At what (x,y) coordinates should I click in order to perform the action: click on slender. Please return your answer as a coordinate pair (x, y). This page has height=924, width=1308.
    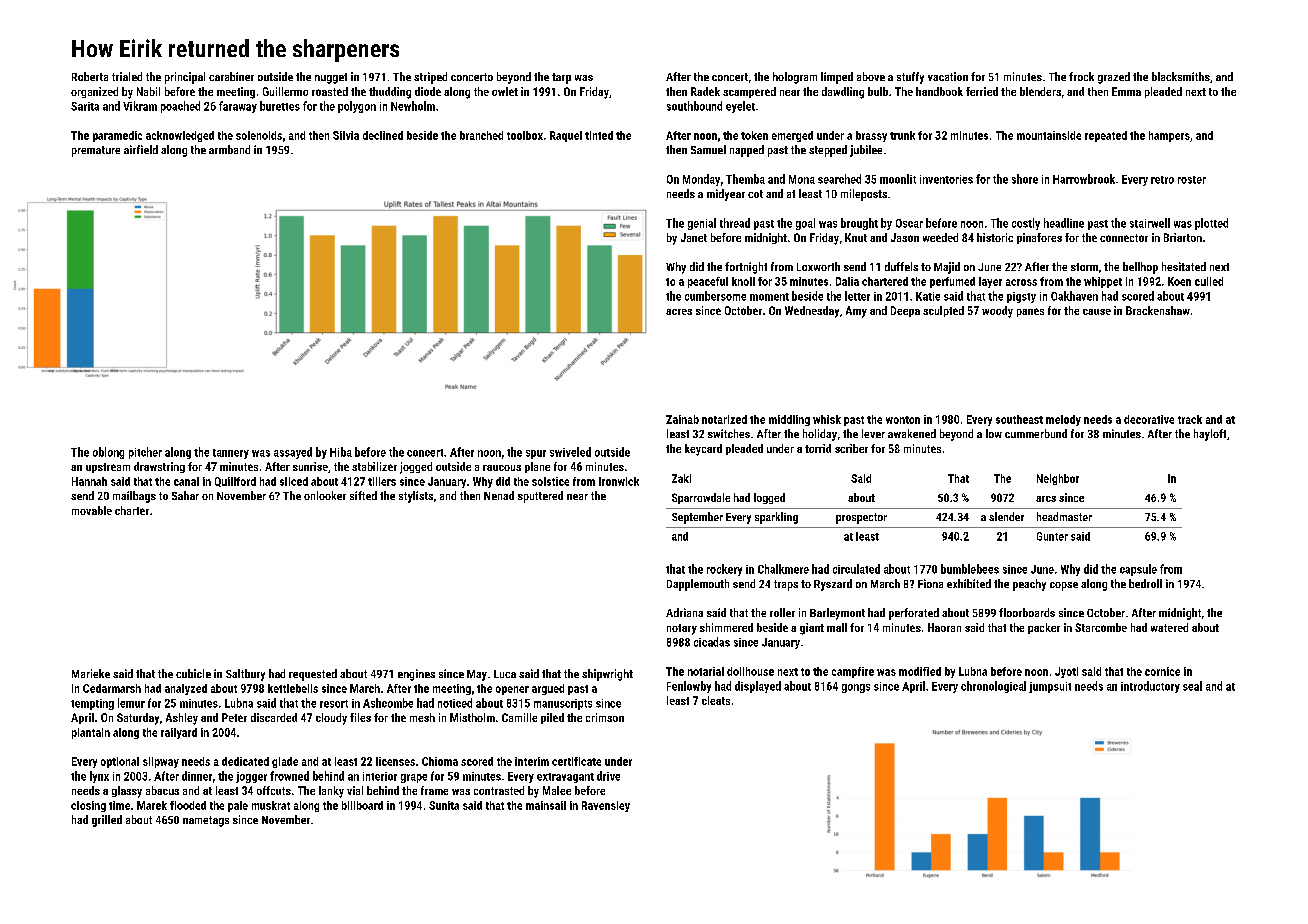
    Looking at the image, I should click on (1006, 516).
